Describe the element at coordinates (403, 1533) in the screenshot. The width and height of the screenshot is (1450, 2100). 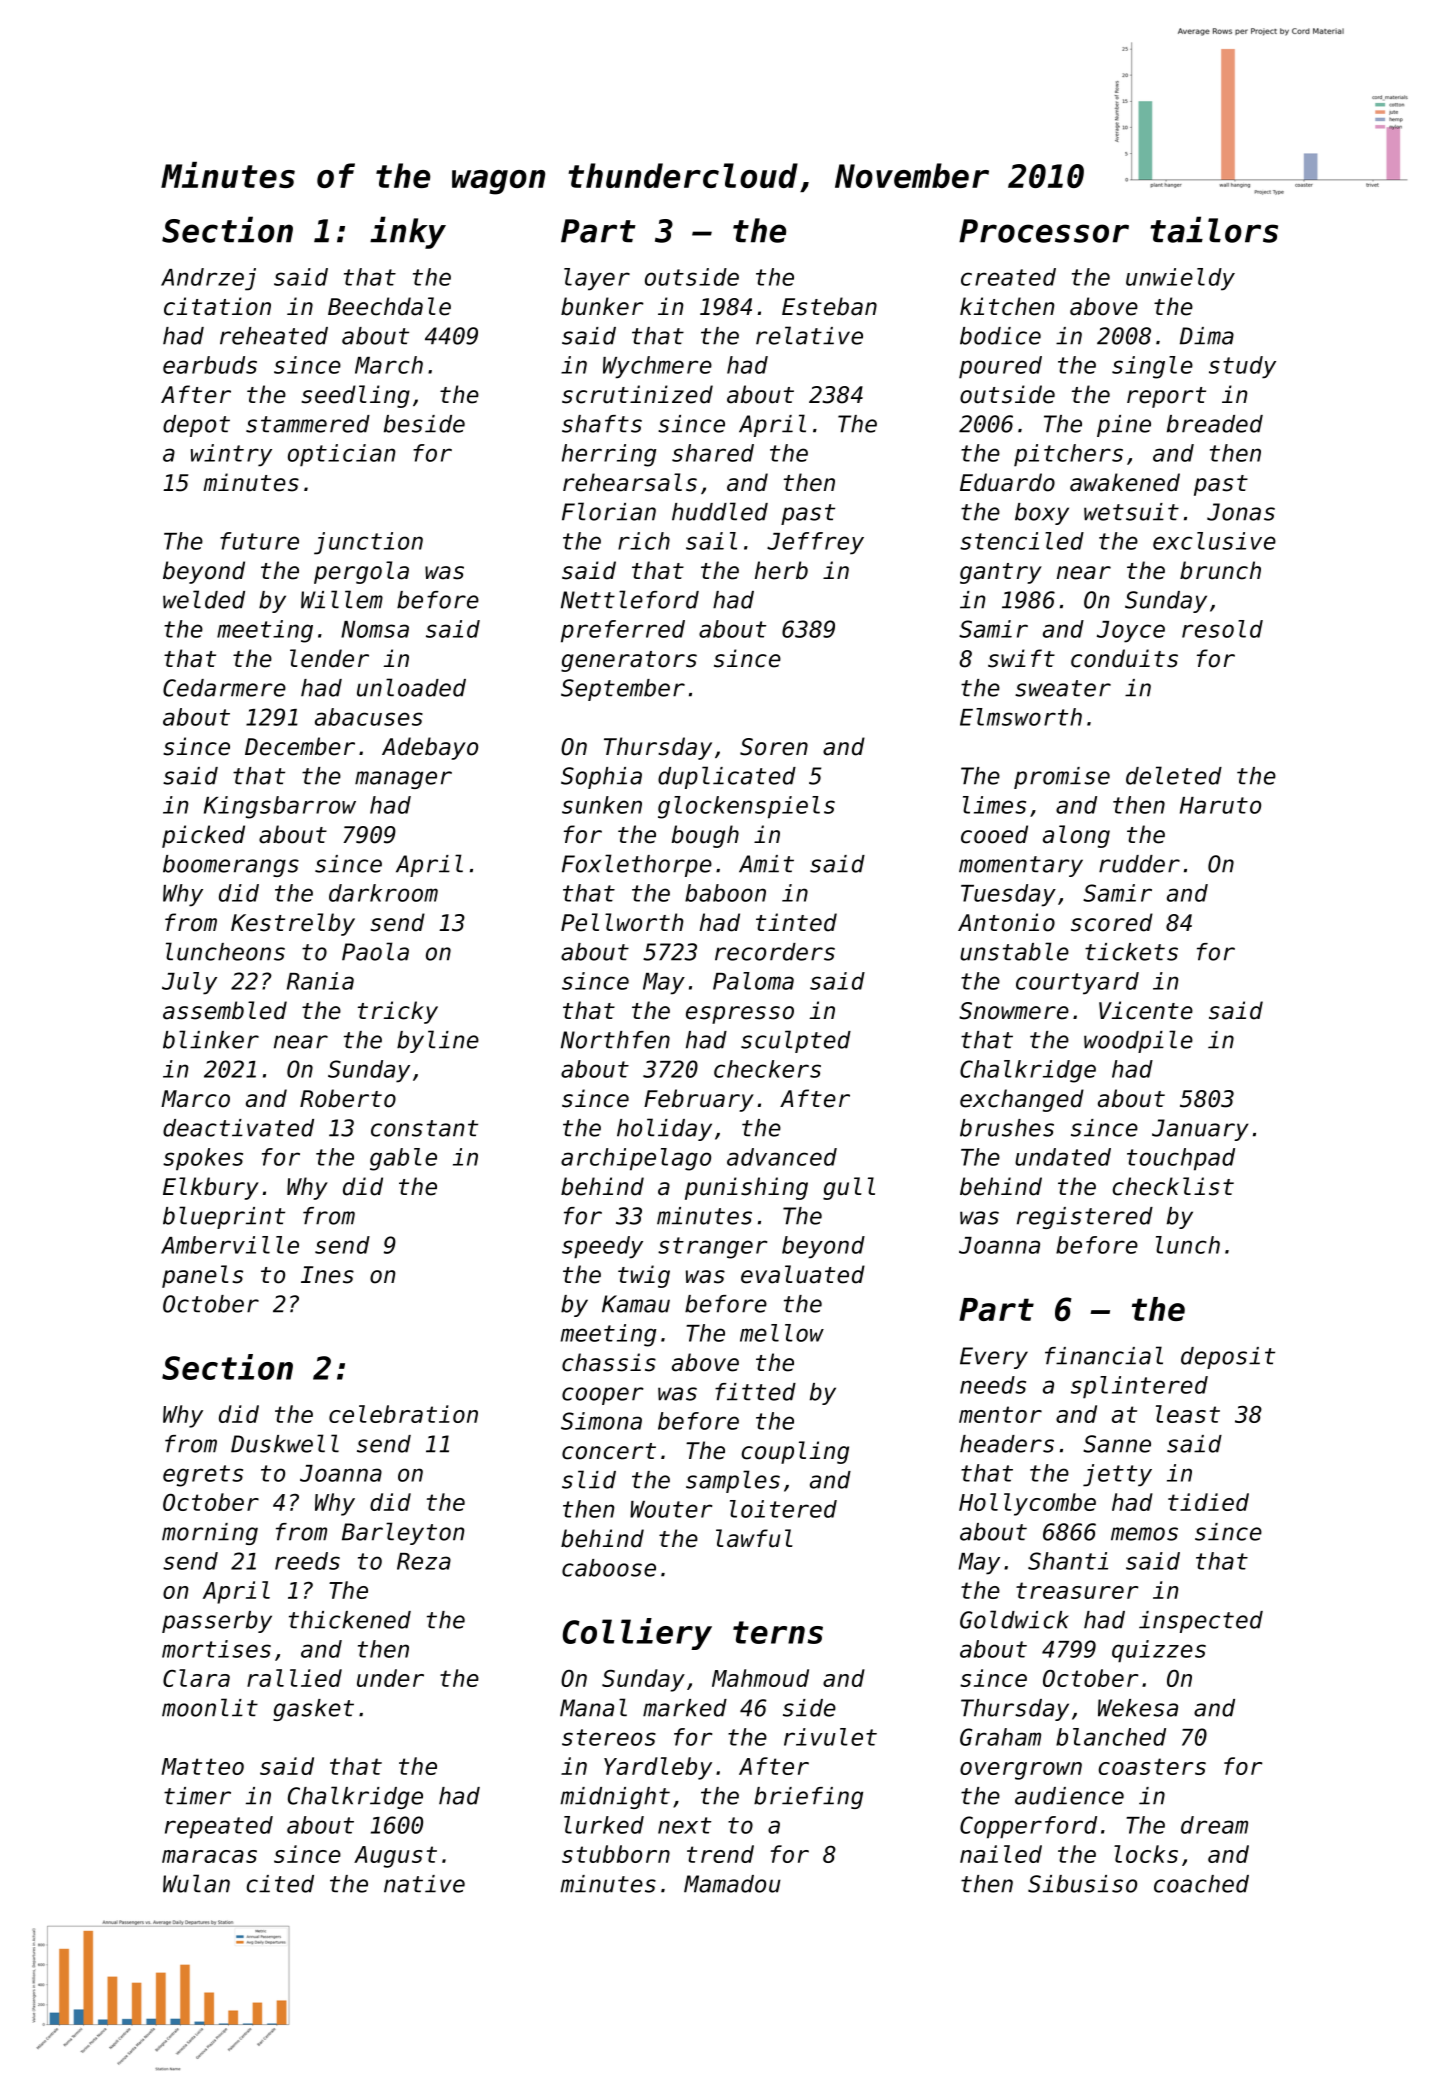
I see `Barleyton` at that location.
